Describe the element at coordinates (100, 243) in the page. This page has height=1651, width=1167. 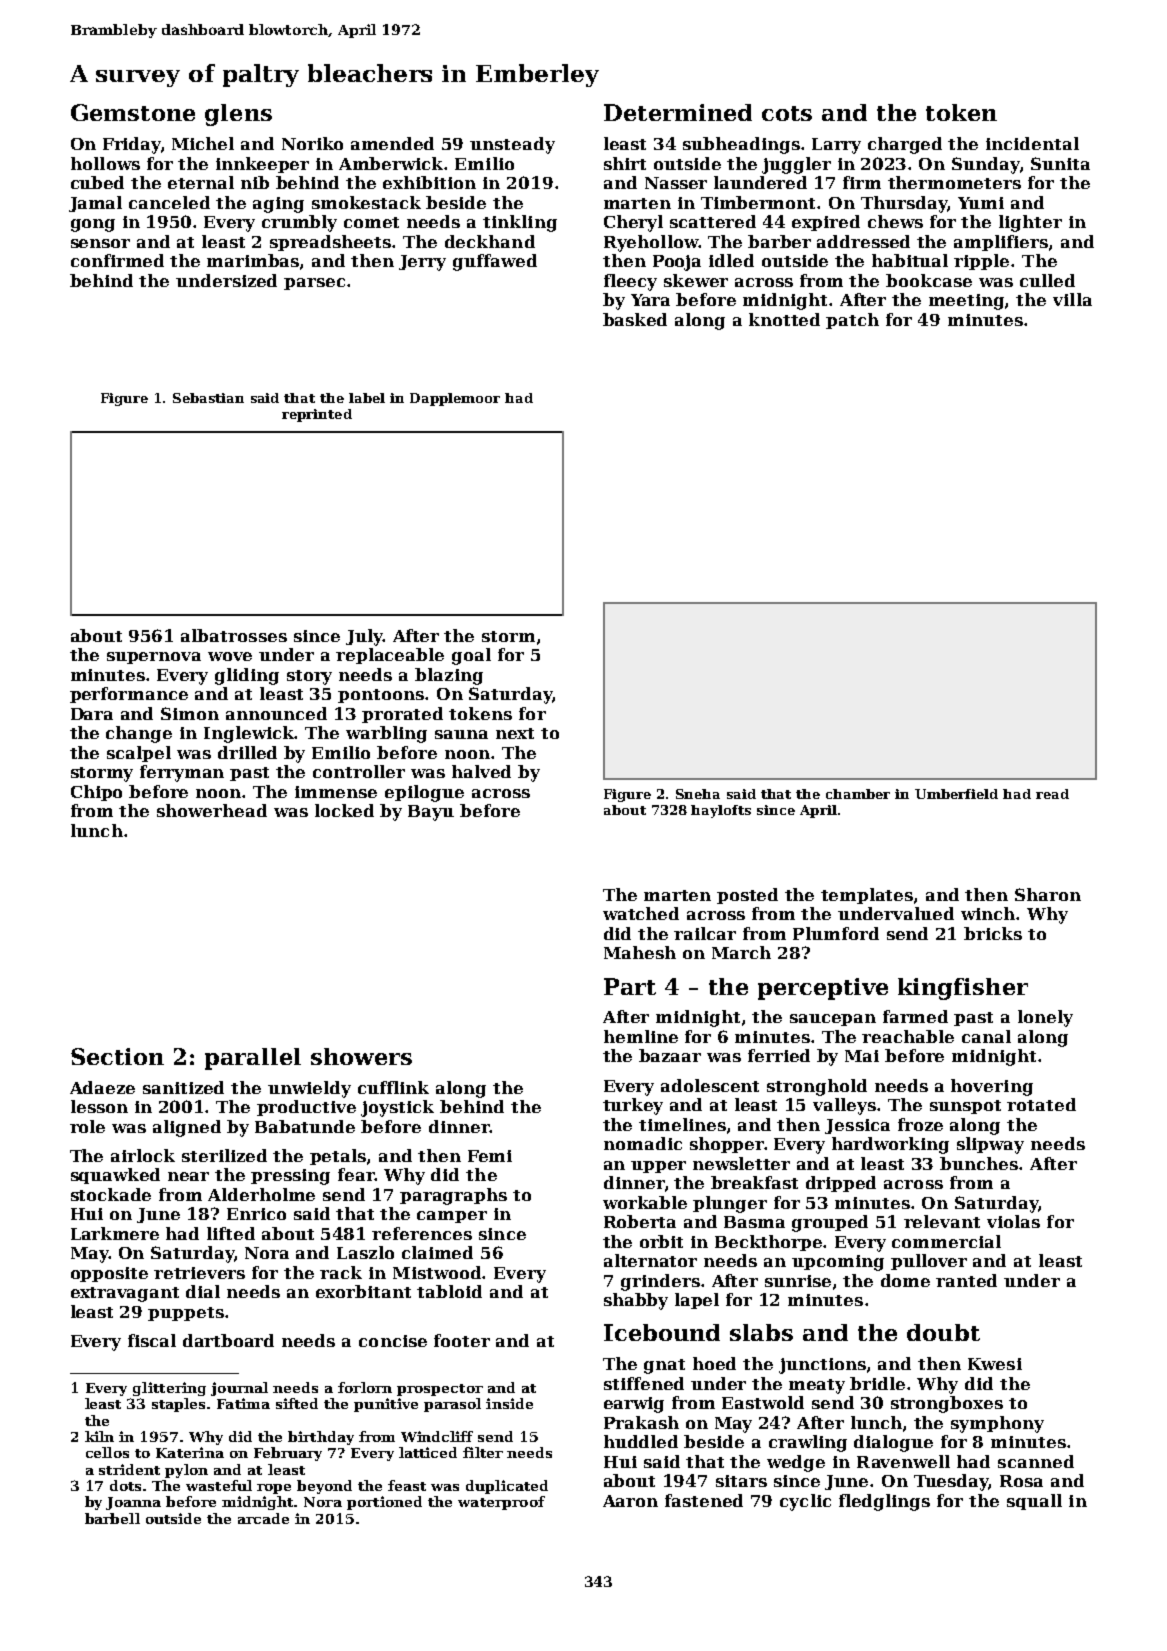
I see `sensor` at that location.
